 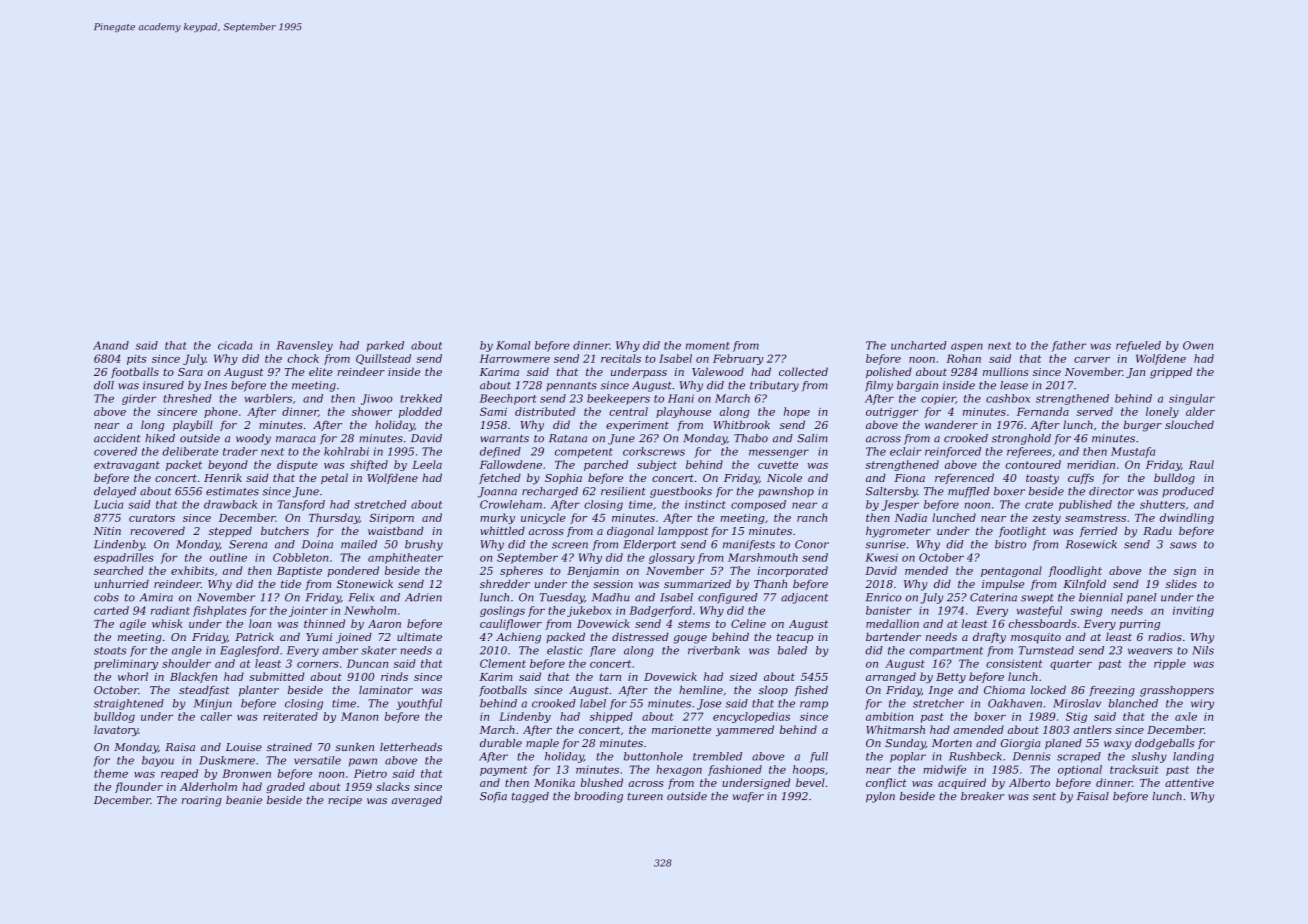 I want to click on February, so click(x=738, y=359).
